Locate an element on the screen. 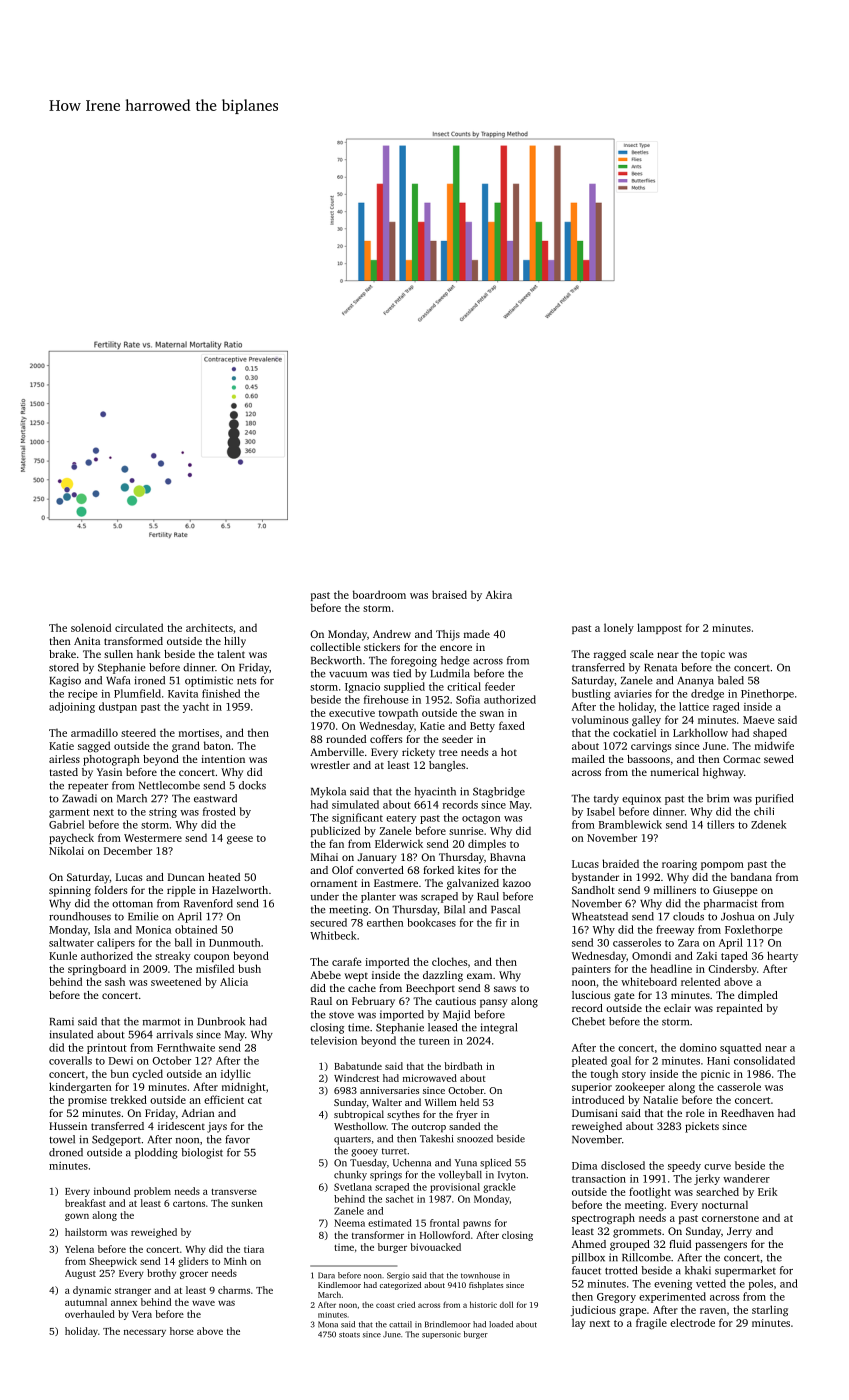 The height and width of the screenshot is (1400, 849). autumnal is located at coordinates (86, 1302).
